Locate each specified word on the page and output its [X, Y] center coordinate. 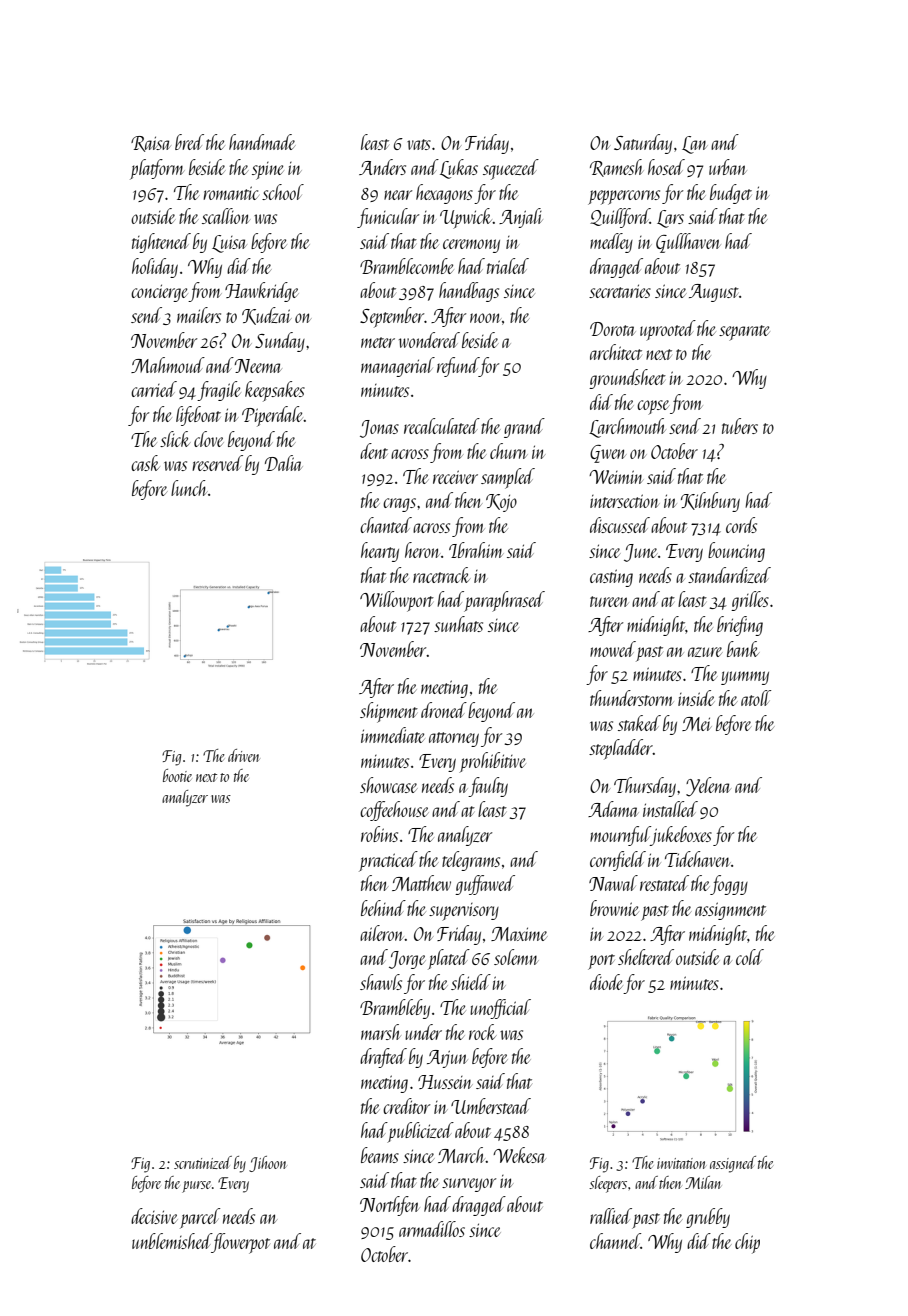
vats [419, 144]
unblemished [172, 1241]
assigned [733, 1164]
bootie [177, 775]
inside [696, 698]
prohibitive [492, 762]
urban [727, 167]
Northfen [389, 1206]
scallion [226, 216]
